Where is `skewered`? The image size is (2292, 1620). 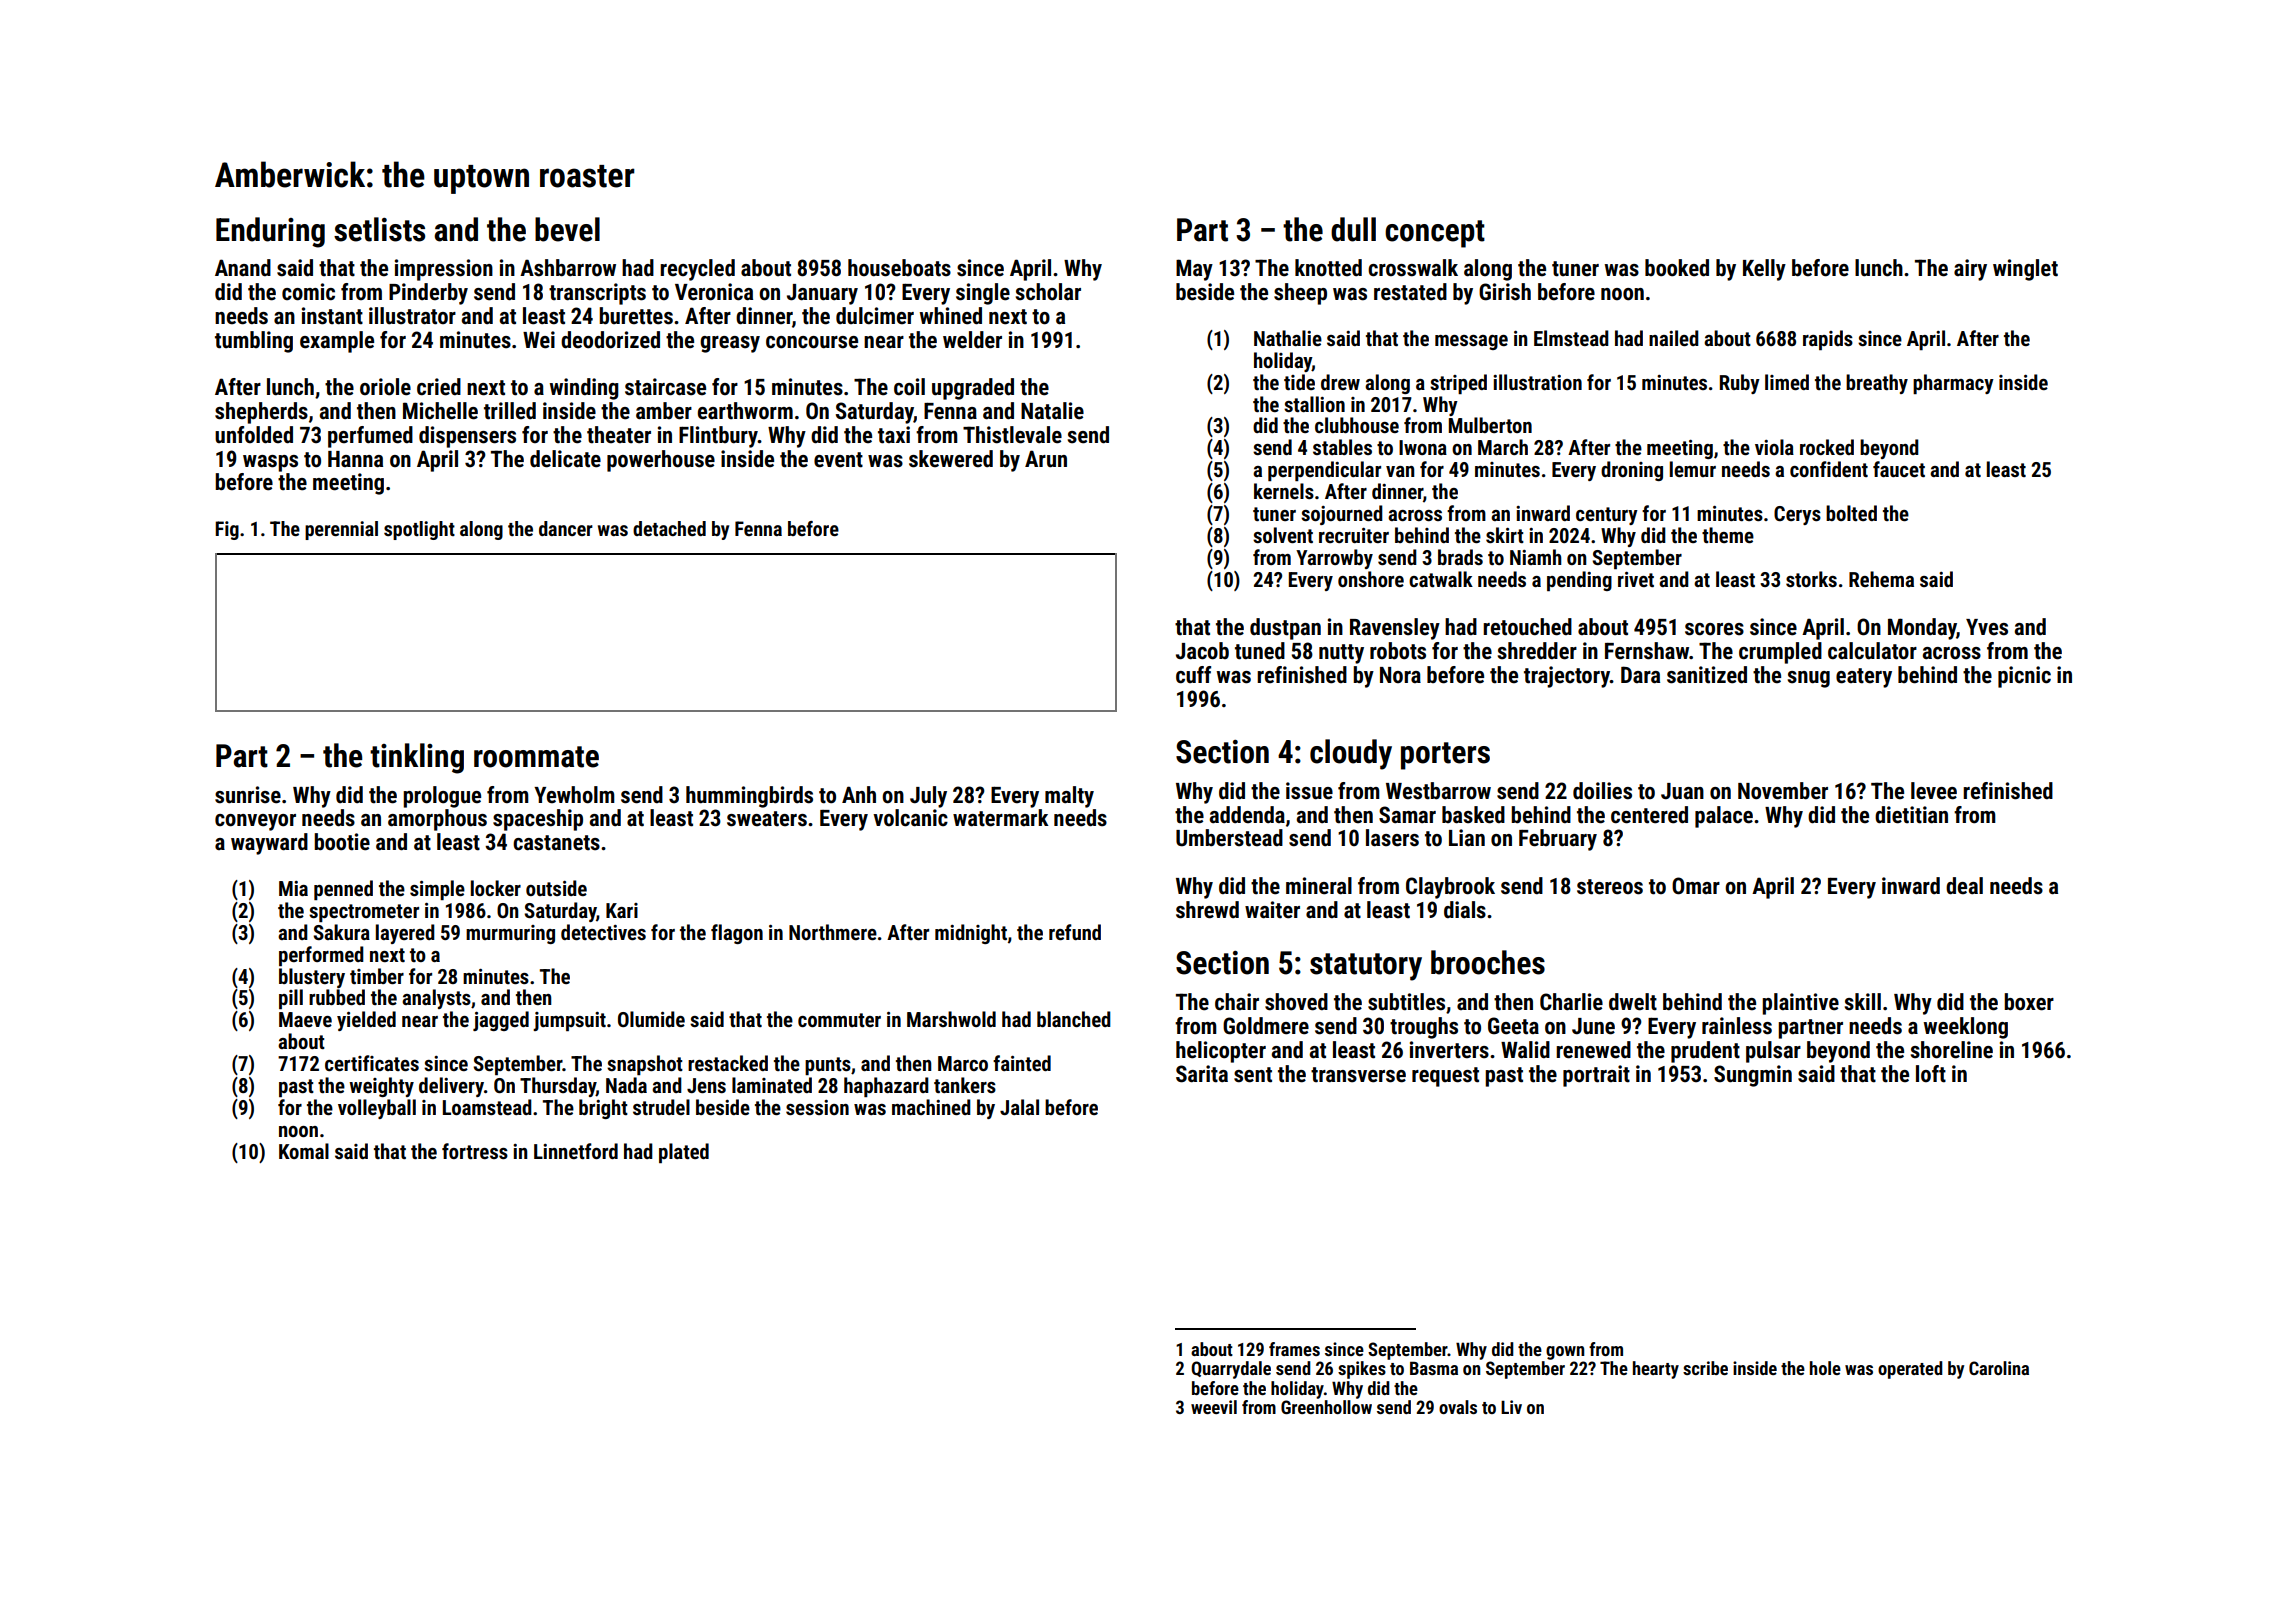
skewered is located at coordinates (951, 459).
